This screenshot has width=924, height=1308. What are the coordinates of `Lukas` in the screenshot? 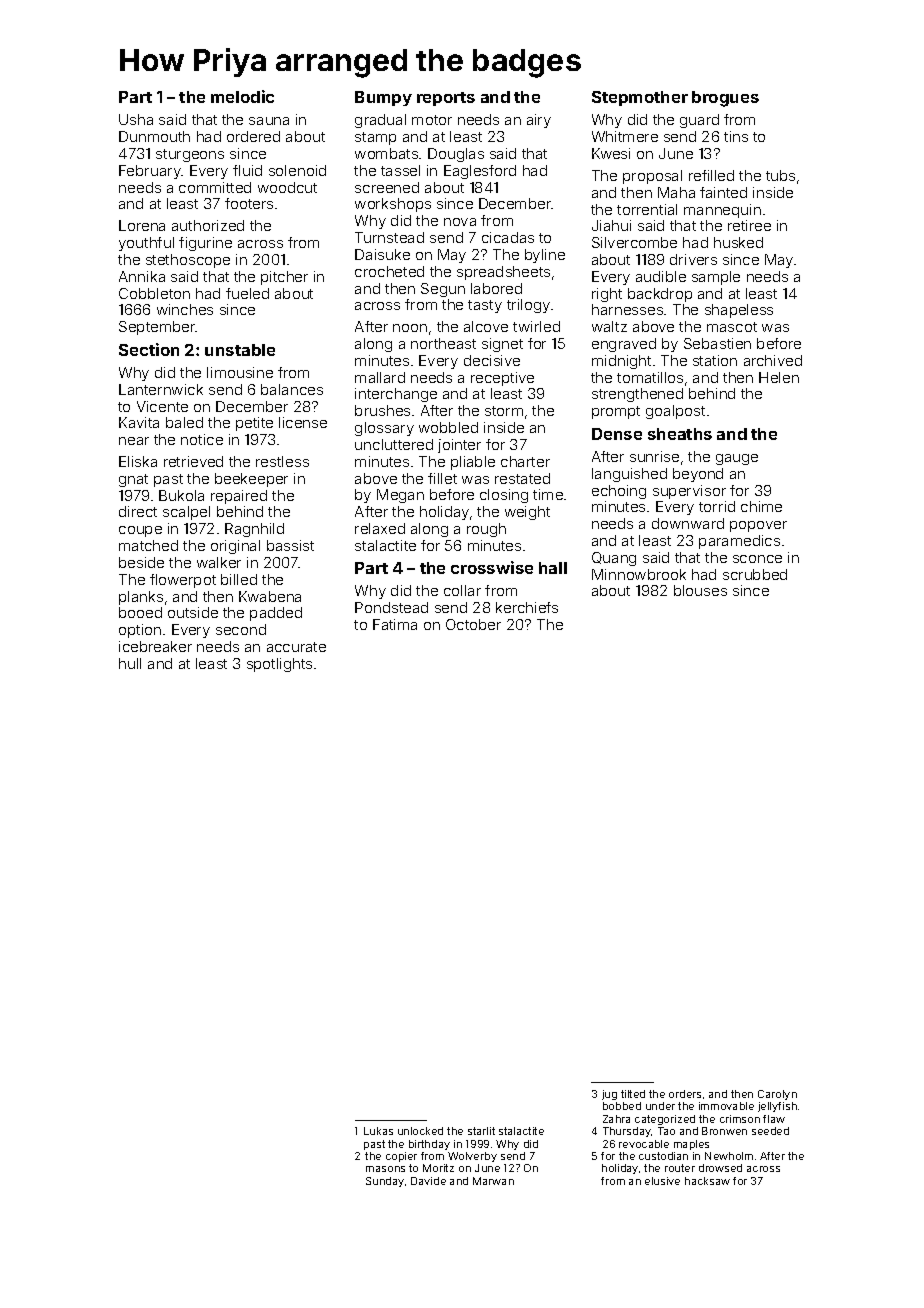 It's located at (378, 1131).
